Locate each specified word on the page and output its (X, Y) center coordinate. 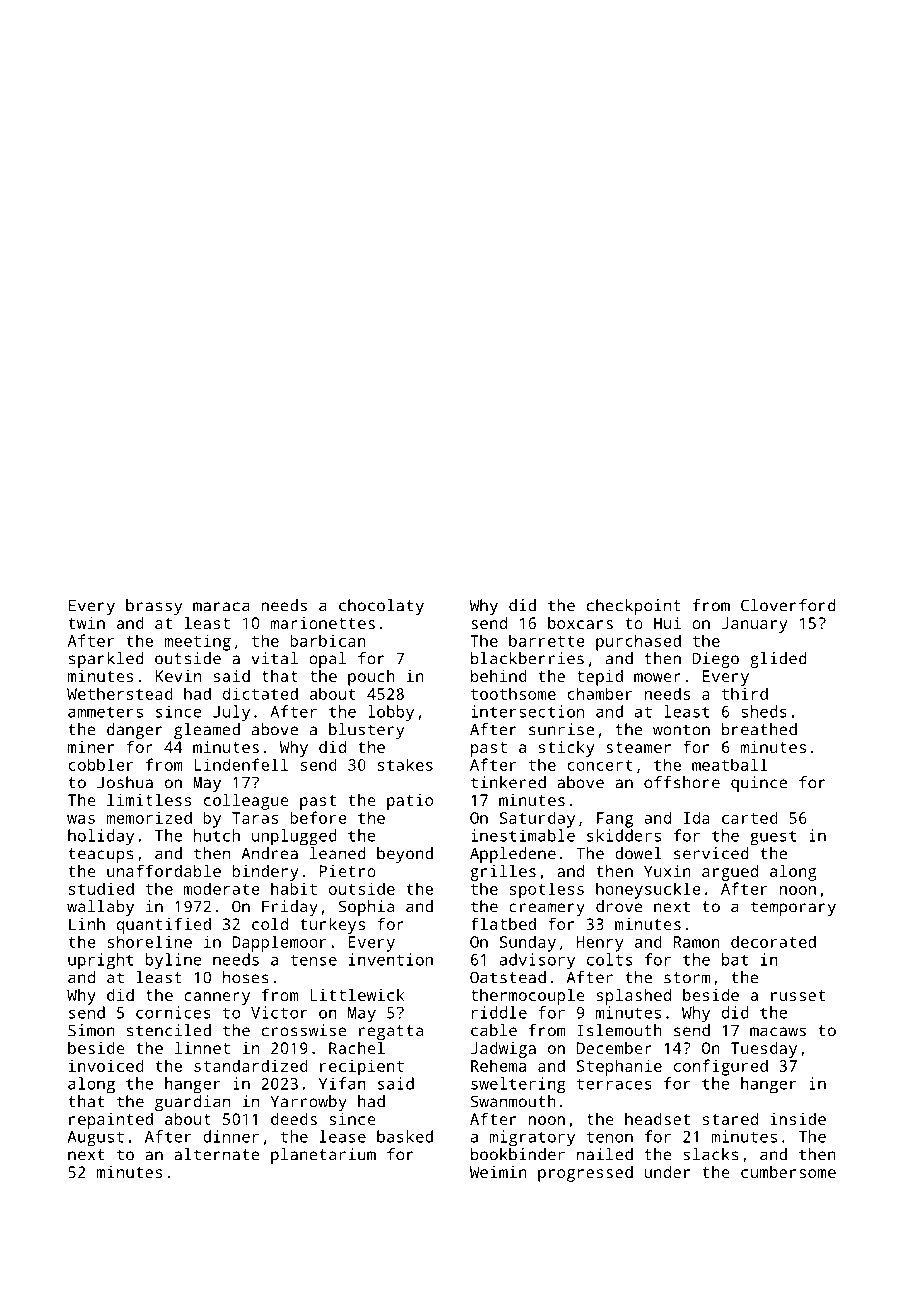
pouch (371, 678)
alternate (217, 1154)
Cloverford (788, 605)
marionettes (322, 623)
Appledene (513, 855)
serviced (711, 853)
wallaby (100, 908)
